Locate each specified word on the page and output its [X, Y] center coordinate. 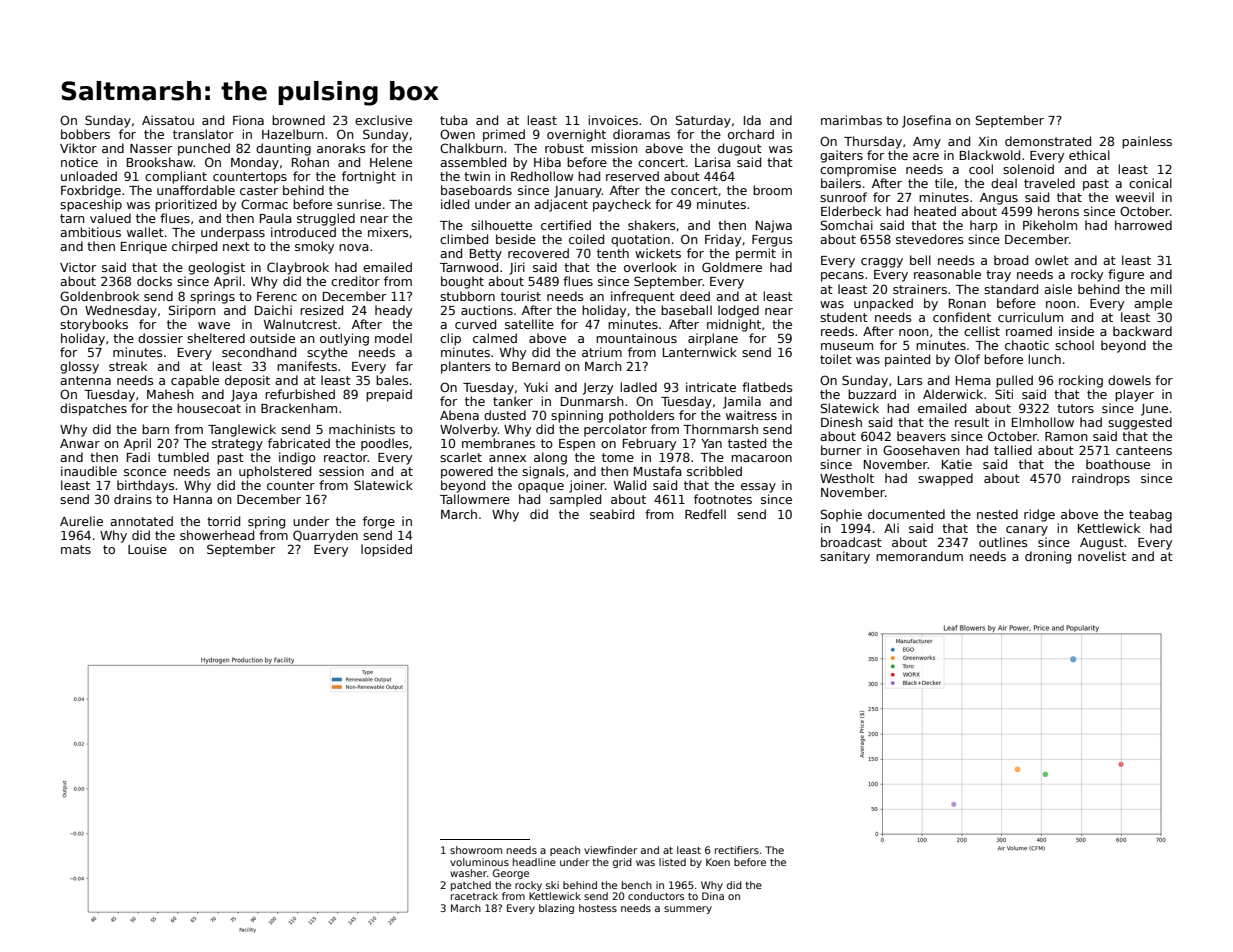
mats [76, 549]
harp [984, 226]
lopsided [386, 550]
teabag [1150, 515]
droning [1048, 557]
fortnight [369, 177]
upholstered [275, 472]
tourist [521, 296]
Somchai [847, 225]
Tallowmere [475, 499]
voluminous [479, 862]
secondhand [259, 352]
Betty [486, 255]
